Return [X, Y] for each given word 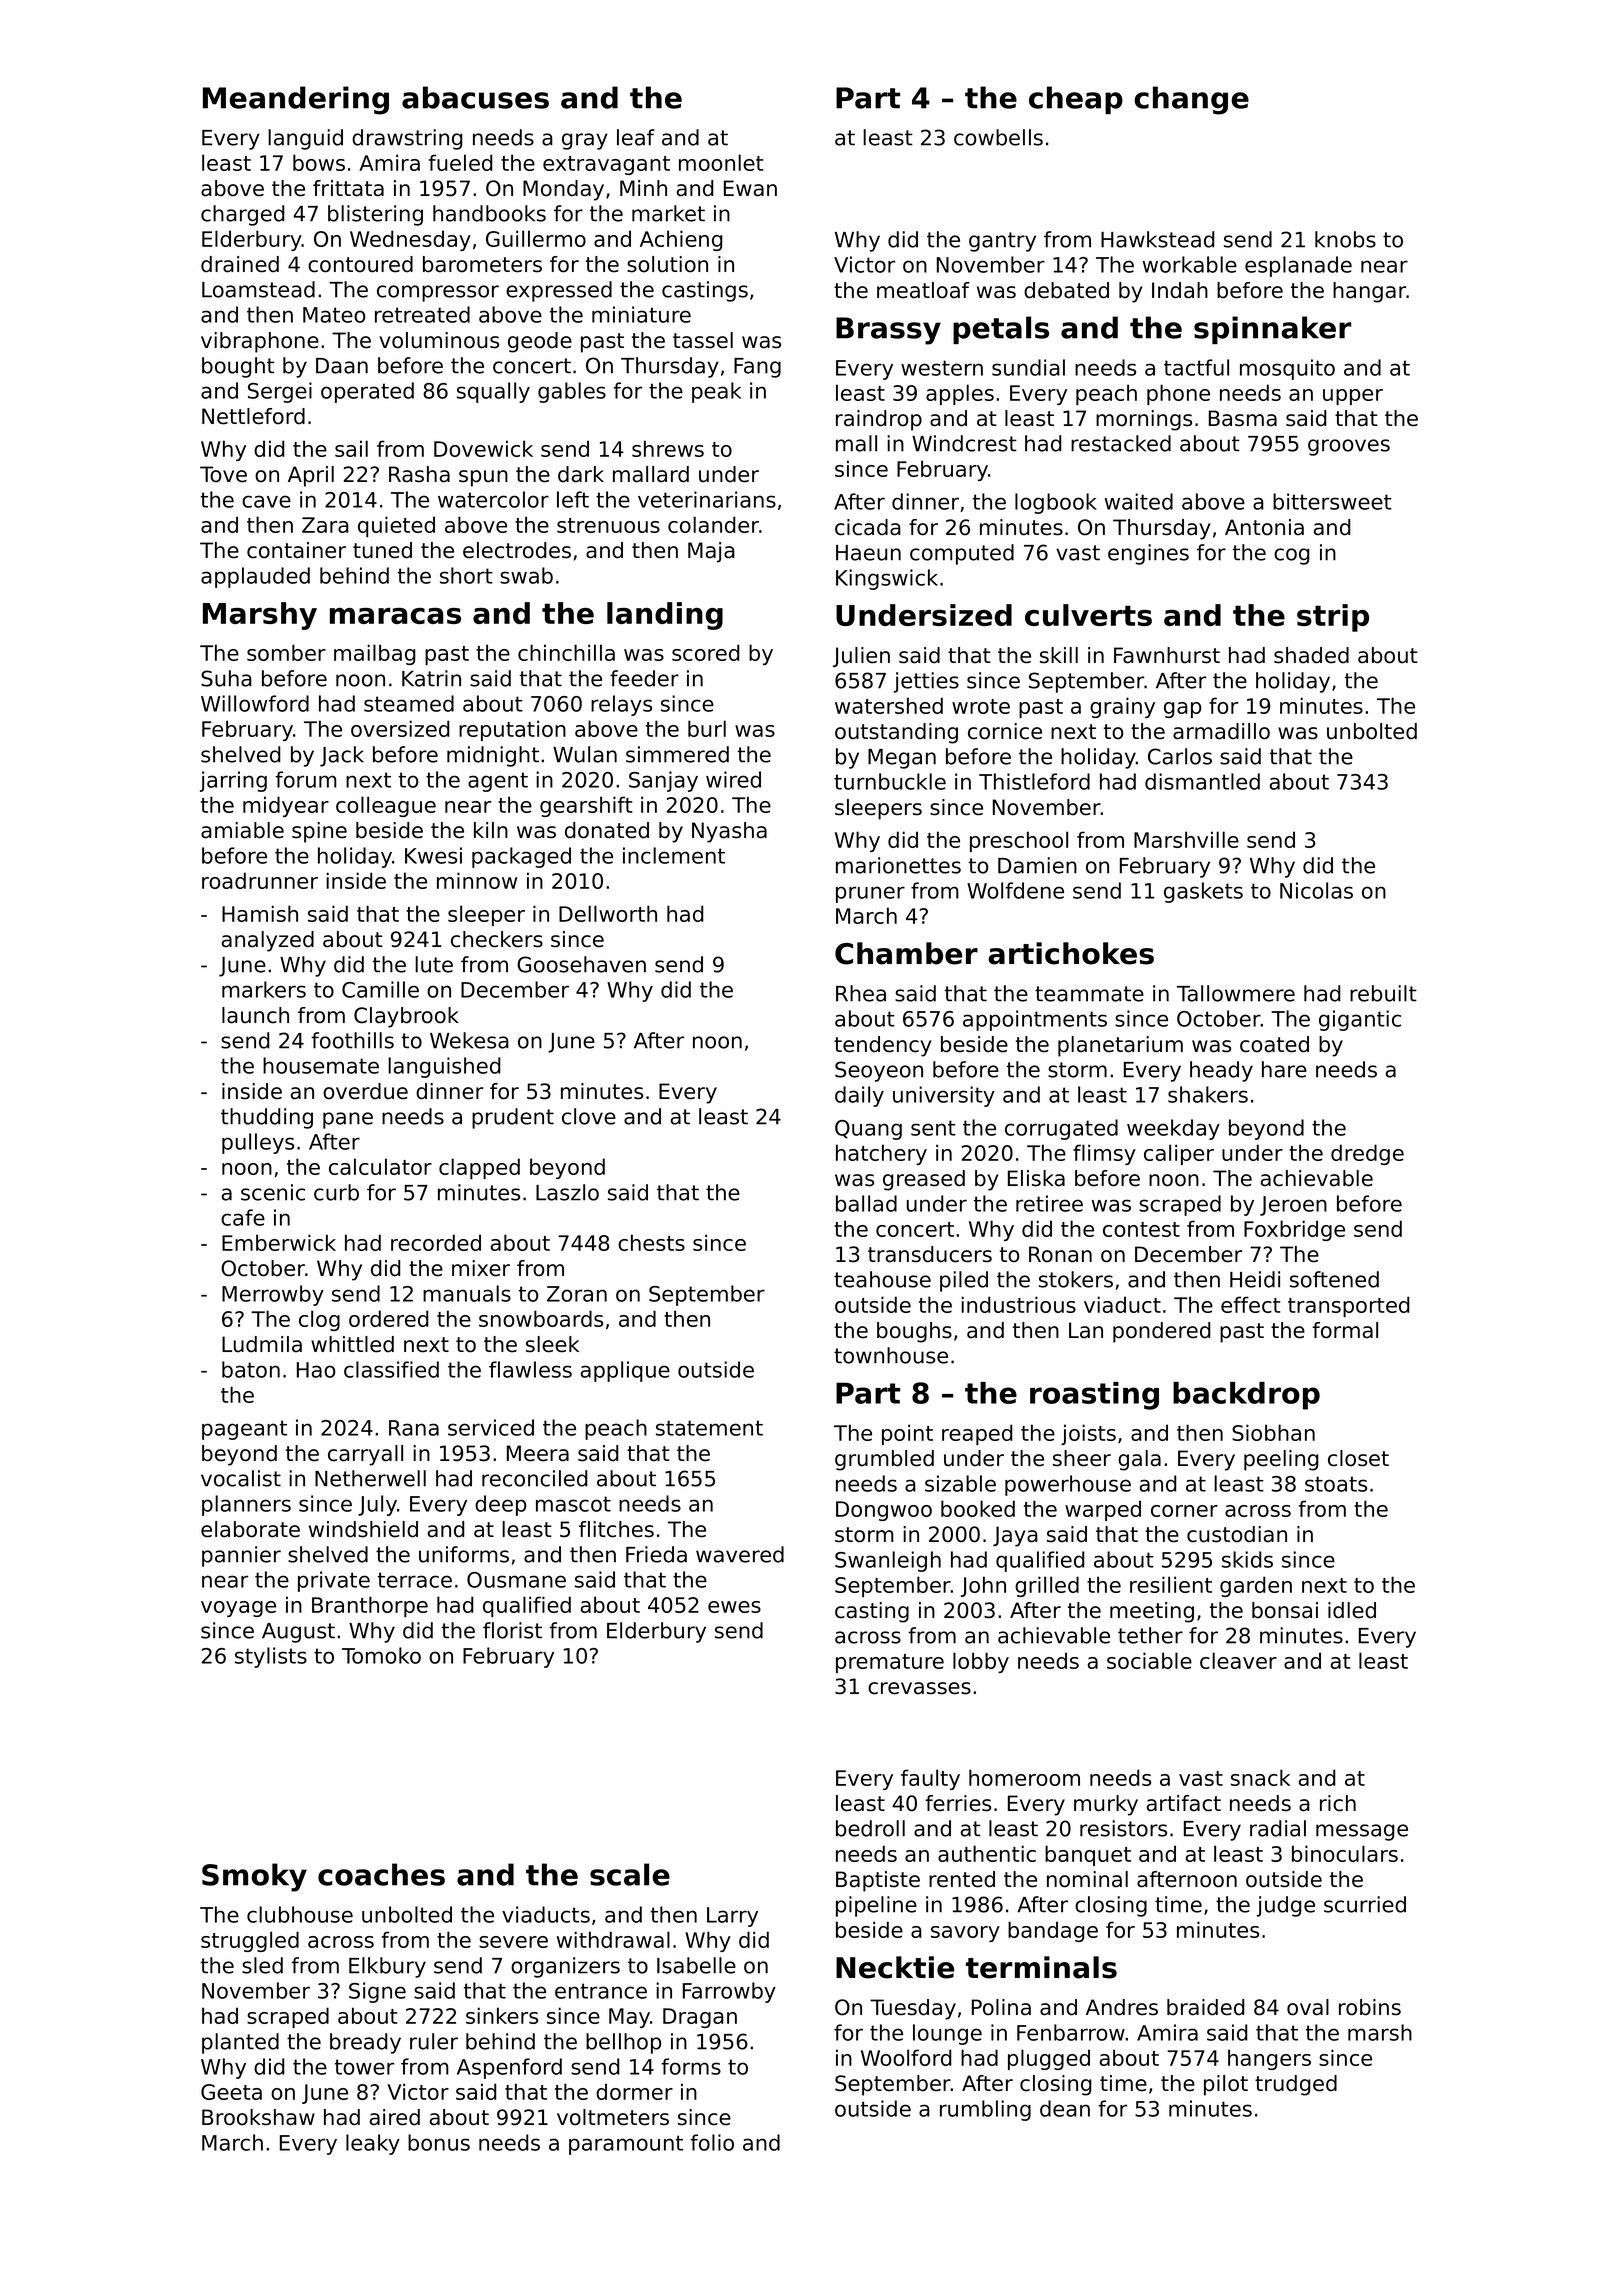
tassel [703, 340]
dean [1065, 2108]
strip [1333, 618]
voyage [238, 1609]
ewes [734, 1607]
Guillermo [536, 238]
